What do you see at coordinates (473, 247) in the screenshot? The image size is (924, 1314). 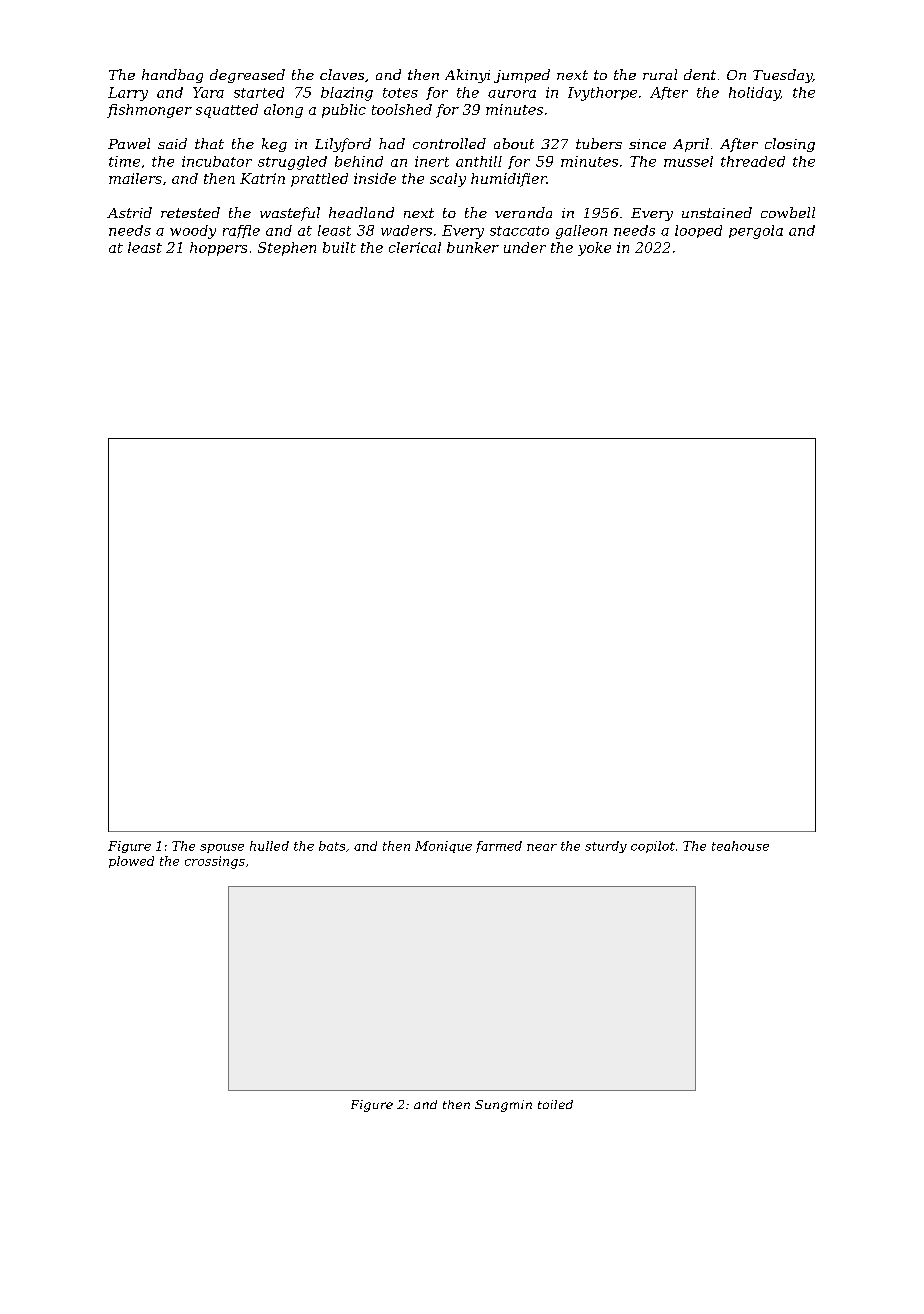 I see `bunker` at bounding box center [473, 247].
